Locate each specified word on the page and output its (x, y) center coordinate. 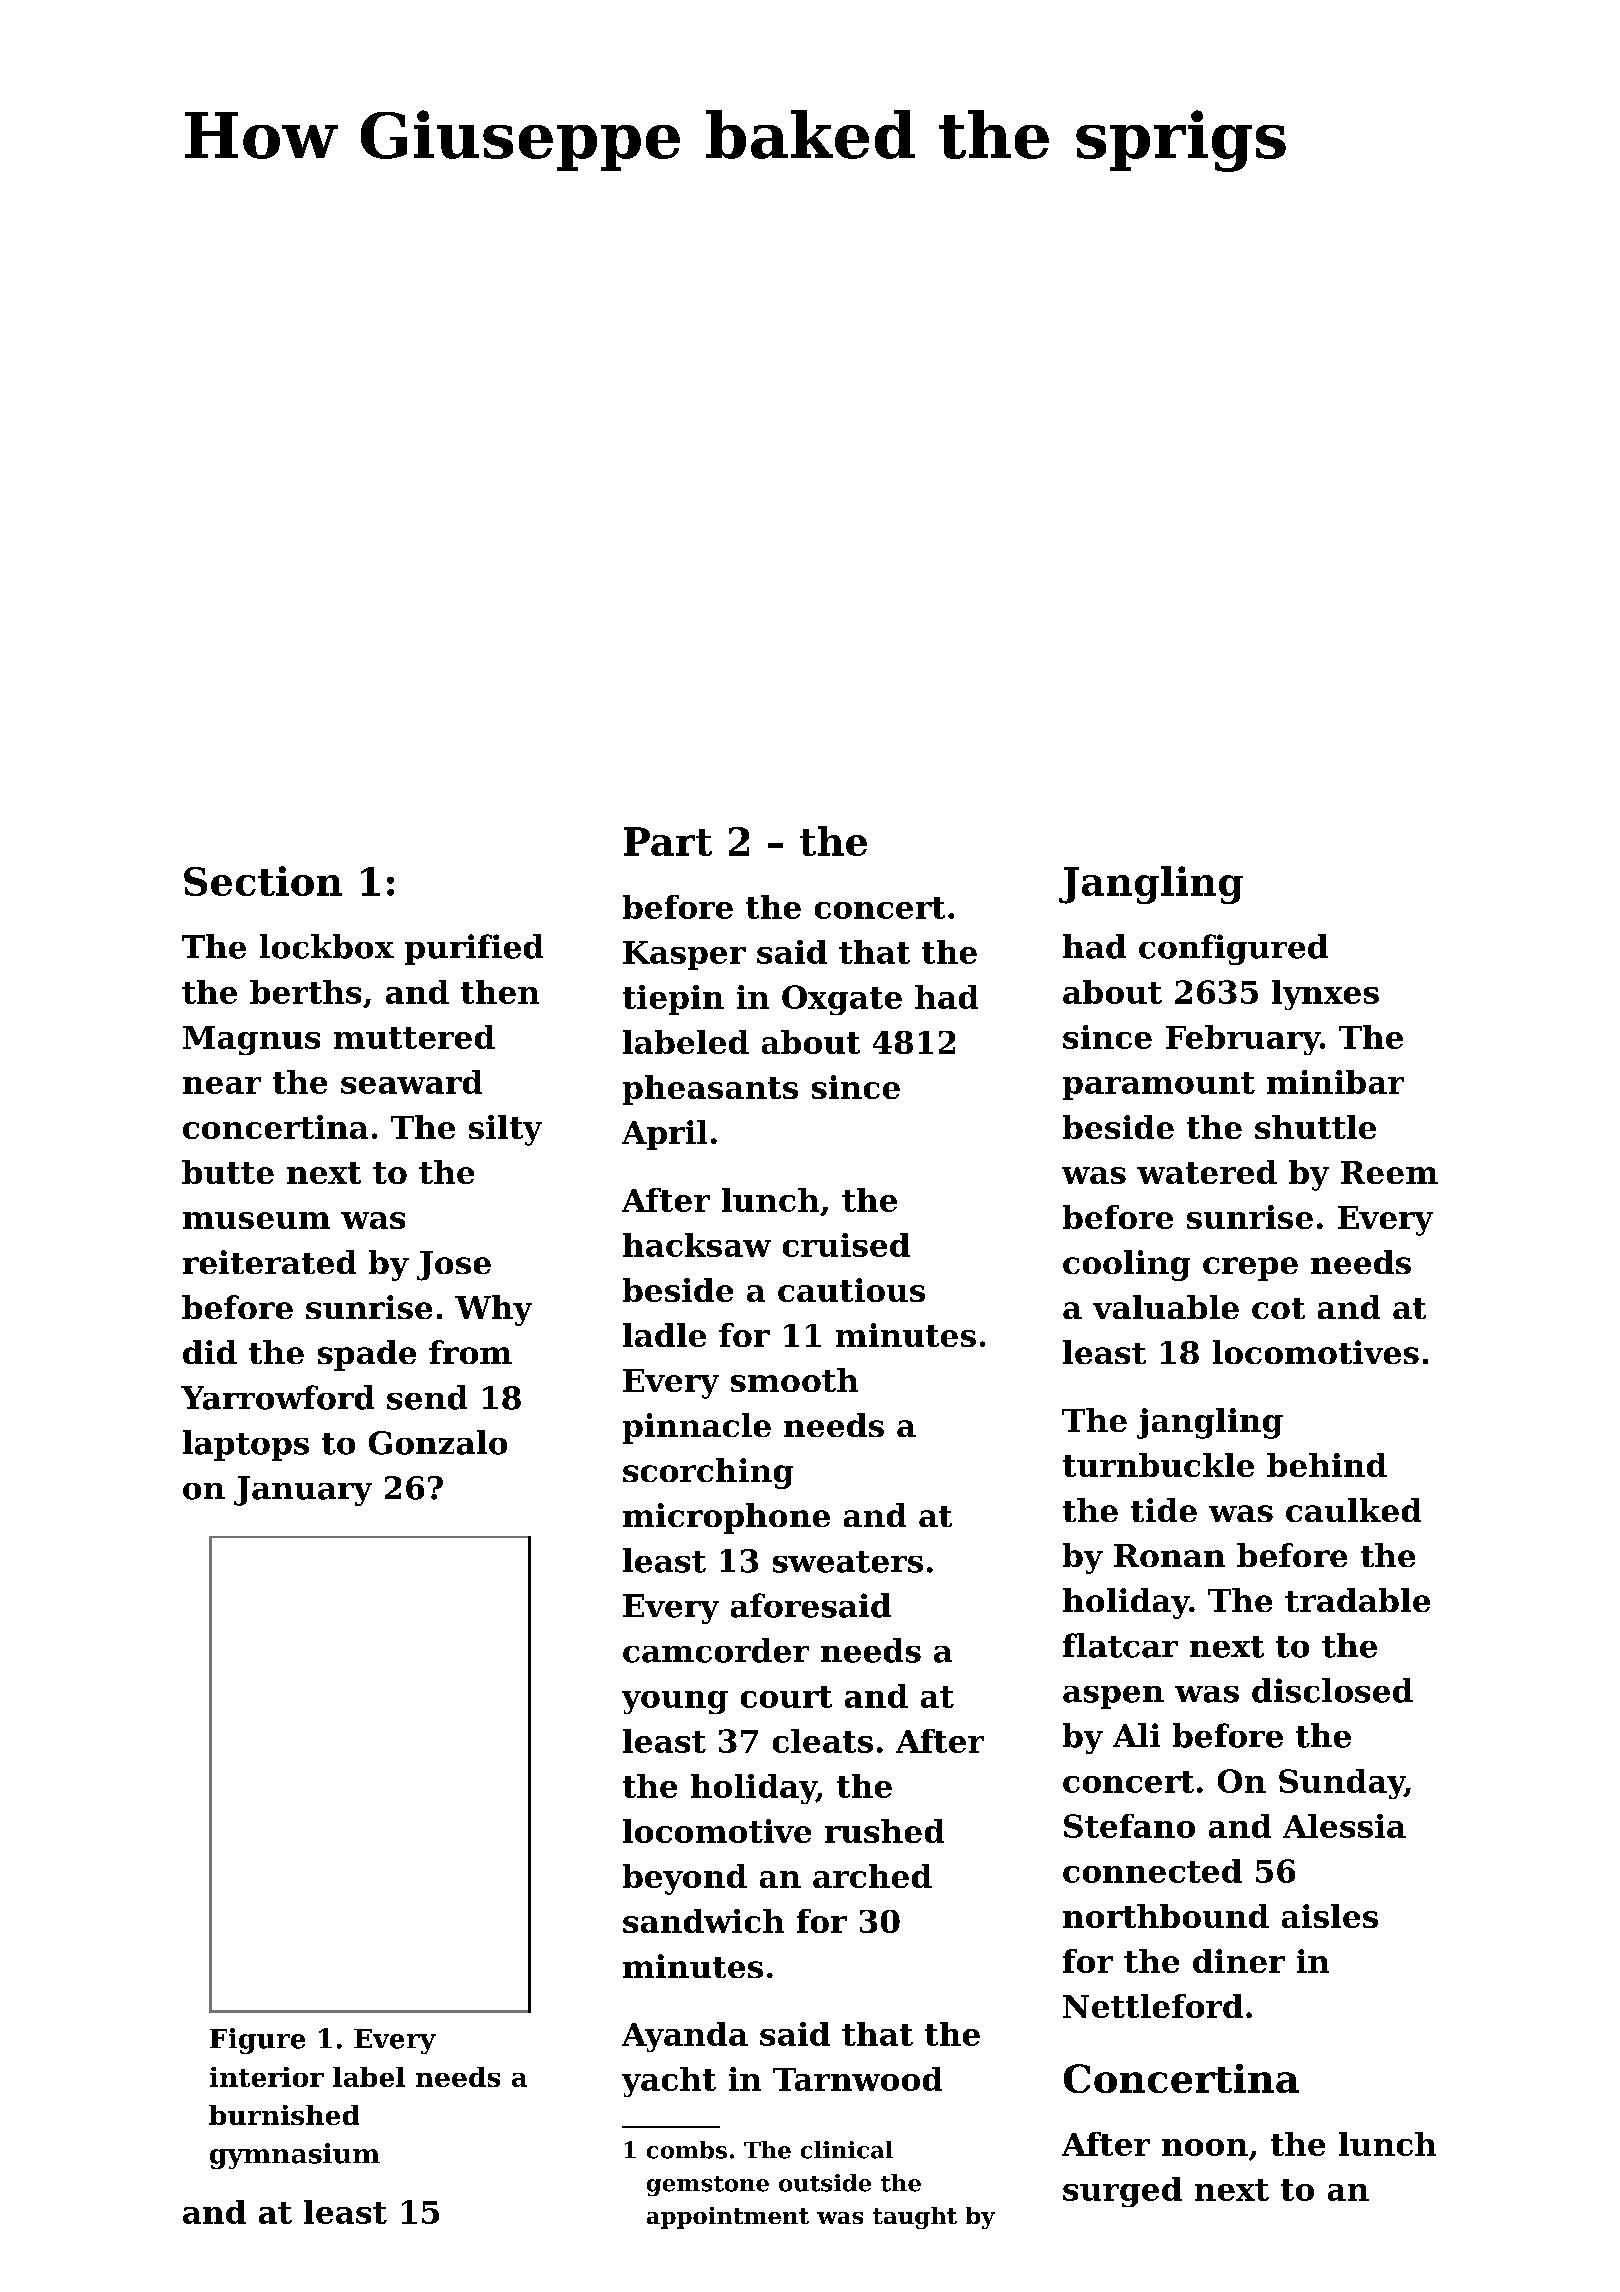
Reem (1389, 1172)
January (303, 1491)
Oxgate (842, 1000)
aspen (1113, 1697)
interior (267, 2077)
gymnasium (295, 2156)
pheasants (710, 1090)
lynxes (1325, 995)
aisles (1330, 1916)
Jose (454, 1266)
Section (263, 881)
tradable (1357, 1600)
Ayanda (685, 2037)
